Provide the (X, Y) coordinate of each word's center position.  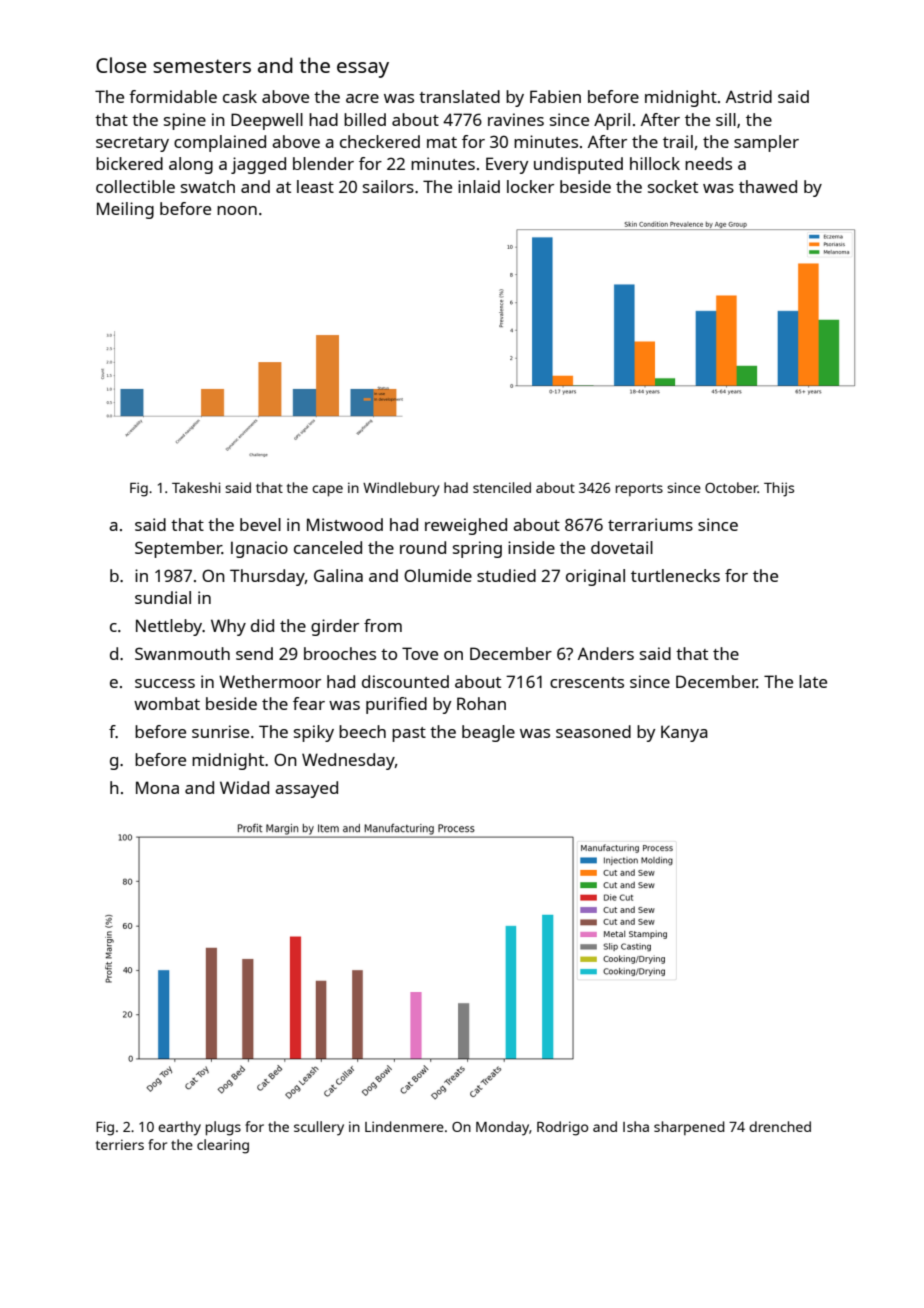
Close (121, 65)
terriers (120, 1144)
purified (396, 705)
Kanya (684, 733)
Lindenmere (404, 1126)
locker (530, 186)
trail (678, 141)
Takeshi (196, 487)
